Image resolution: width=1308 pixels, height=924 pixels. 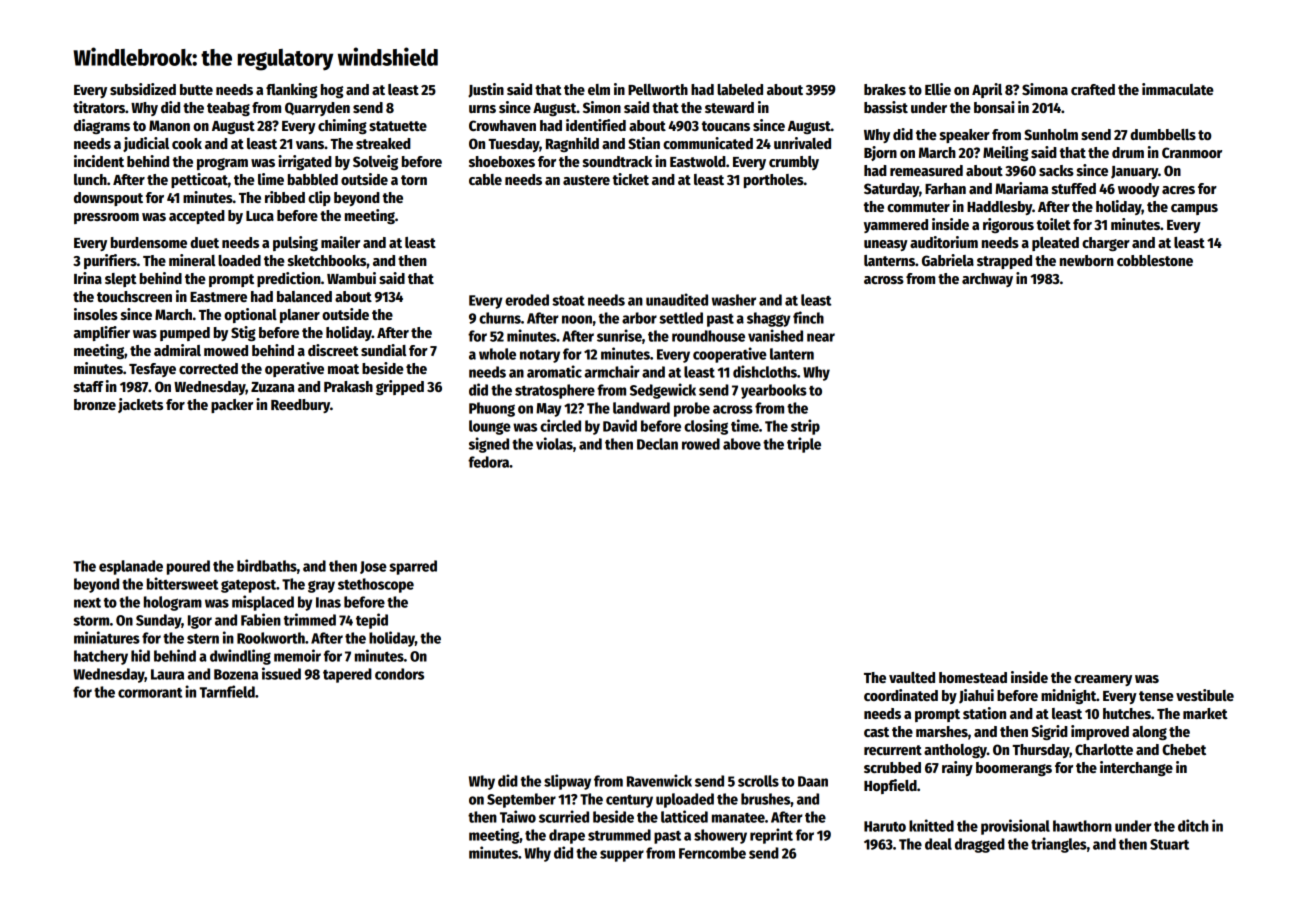 I want to click on Declan, so click(x=657, y=444).
